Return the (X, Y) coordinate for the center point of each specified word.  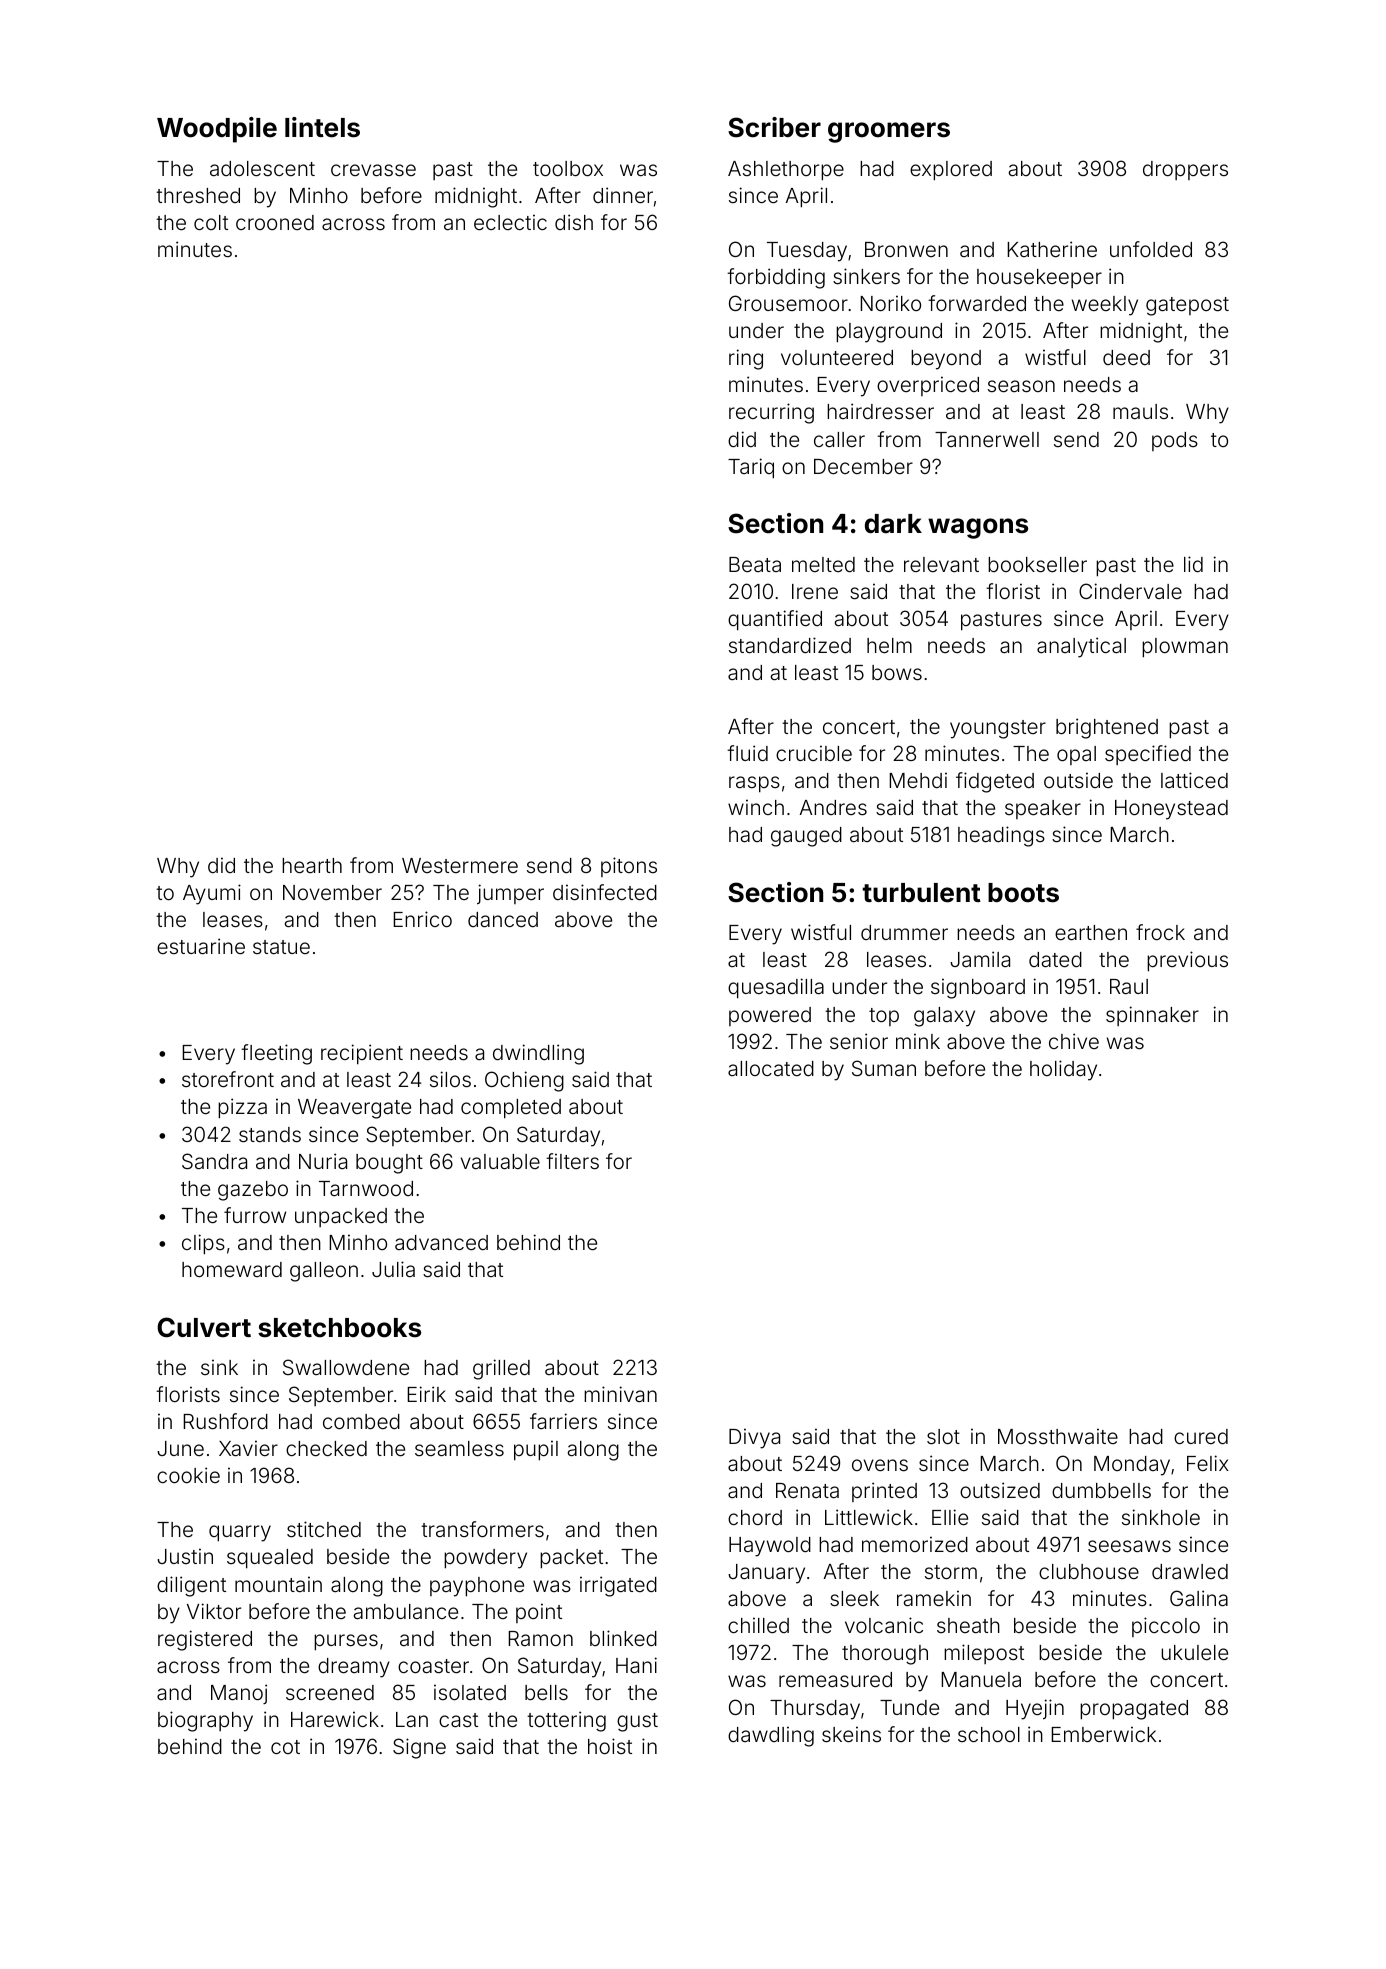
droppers (1185, 170)
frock (1160, 932)
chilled (758, 1625)
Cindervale (1130, 591)
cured (1201, 1436)
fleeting (276, 1054)
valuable (500, 1161)
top (884, 1017)
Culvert (204, 1327)
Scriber (774, 127)
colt (211, 222)
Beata (755, 564)
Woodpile (217, 130)
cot (285, 1747)
